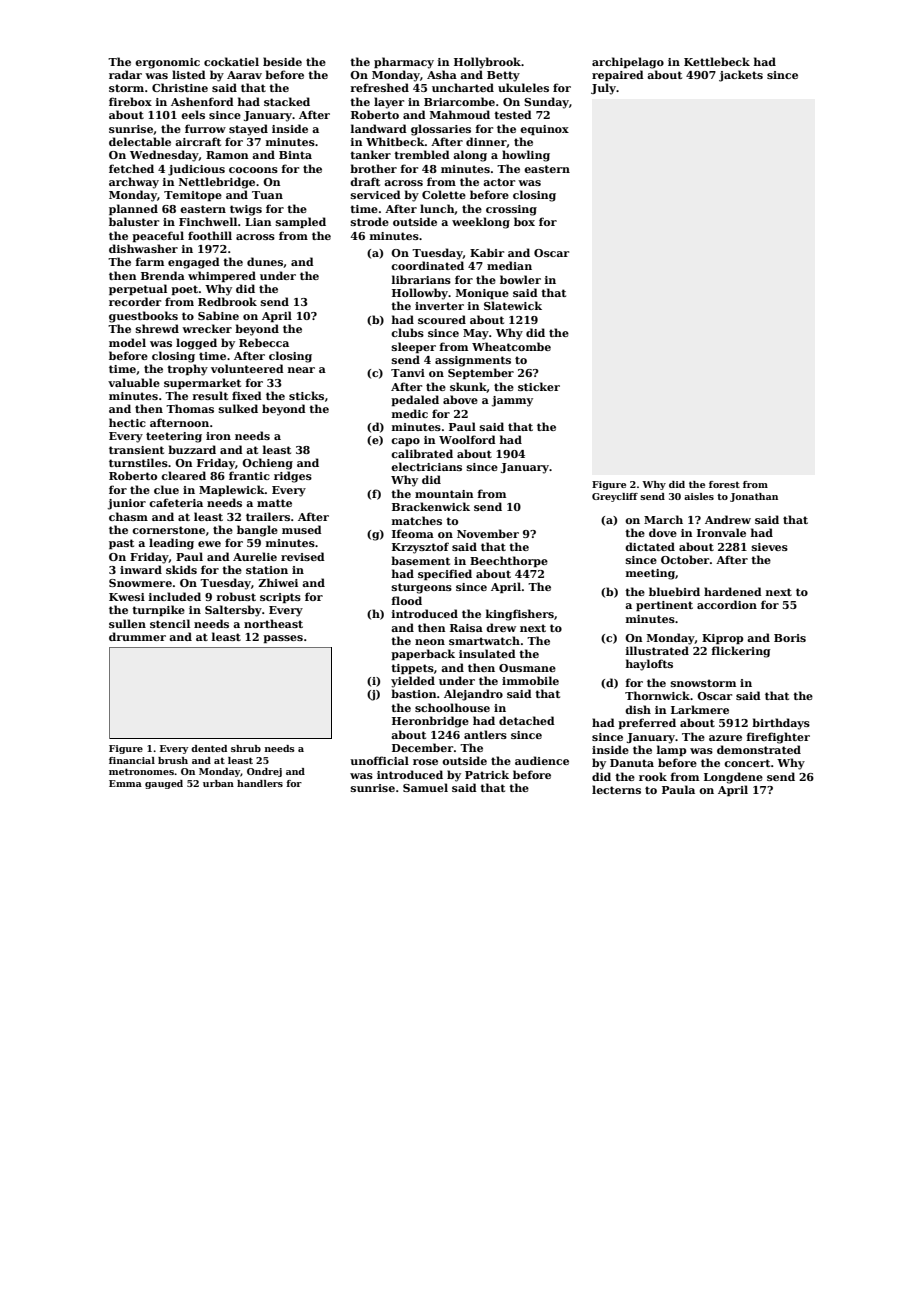  What do you see at coordinates (121, 544) in the image?
I see `past` at bounding box center [121, 544].
